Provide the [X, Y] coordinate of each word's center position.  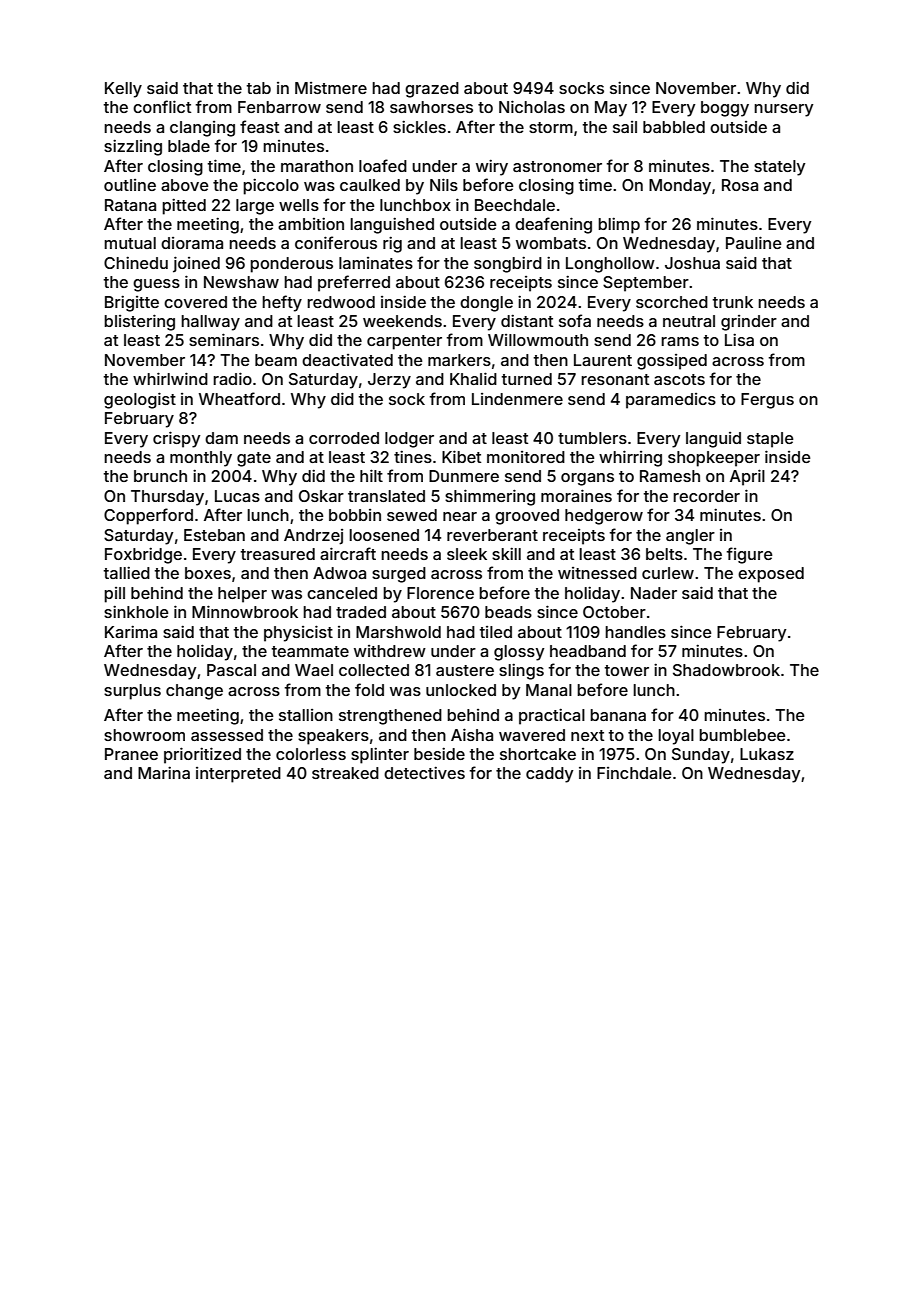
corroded [344, 438]
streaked [345, 773]
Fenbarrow [279, 107]
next [587, 735]
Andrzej [313, 537]
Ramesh [670, 476]
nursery [783, 110]
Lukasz [767, 754]
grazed [432, 90]
